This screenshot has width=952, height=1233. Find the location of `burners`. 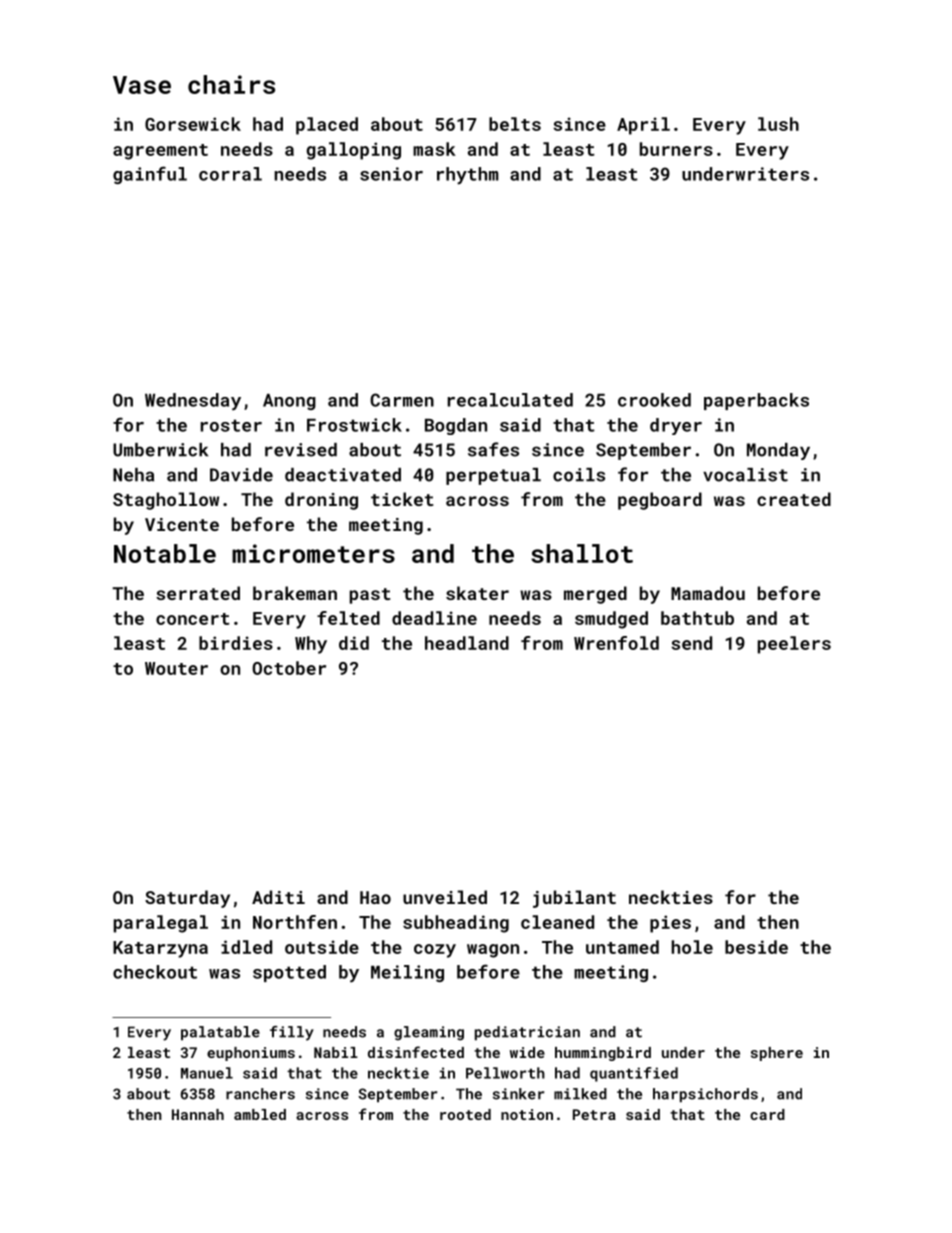

burners is located at coordinates (676, 149).
